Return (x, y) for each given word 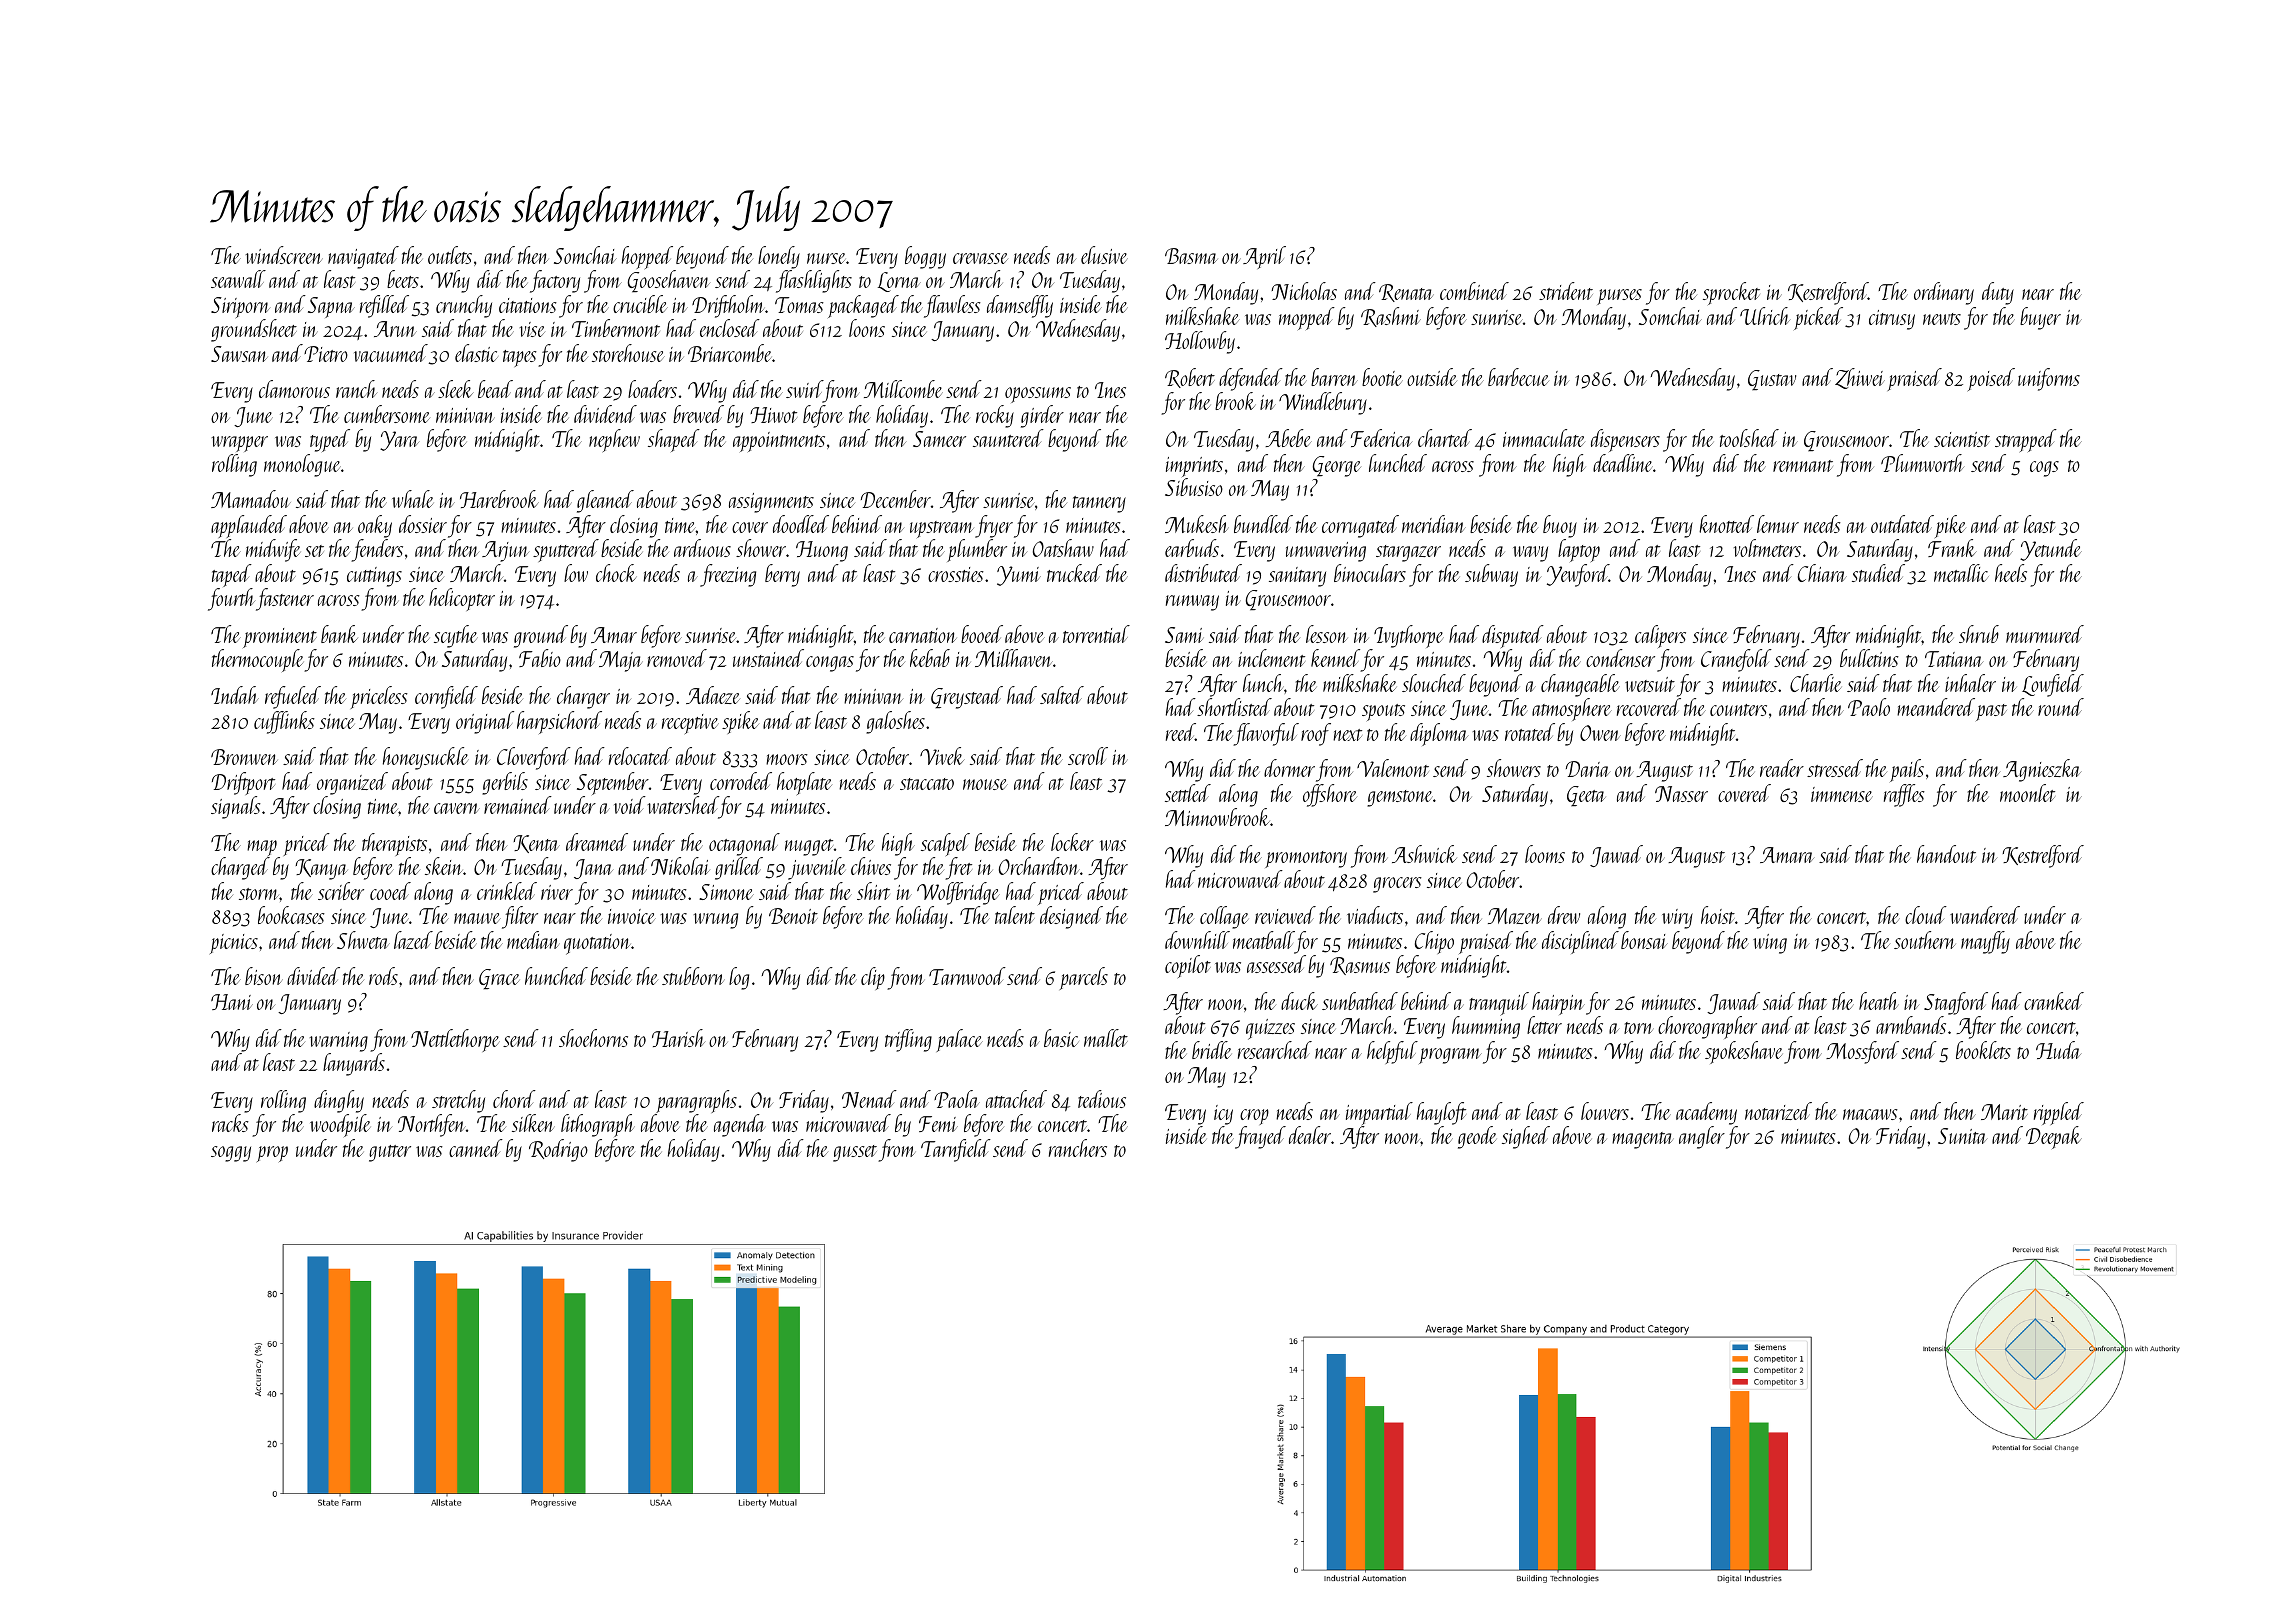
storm (259, 894)
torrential (1096, 634)
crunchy (464, 306)
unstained (768, 658)
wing (1770, 944)
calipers (1660, 636)
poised (1991, 379)
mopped (1307, 318)
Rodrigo (558, 1150)
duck (1299, 1001)
